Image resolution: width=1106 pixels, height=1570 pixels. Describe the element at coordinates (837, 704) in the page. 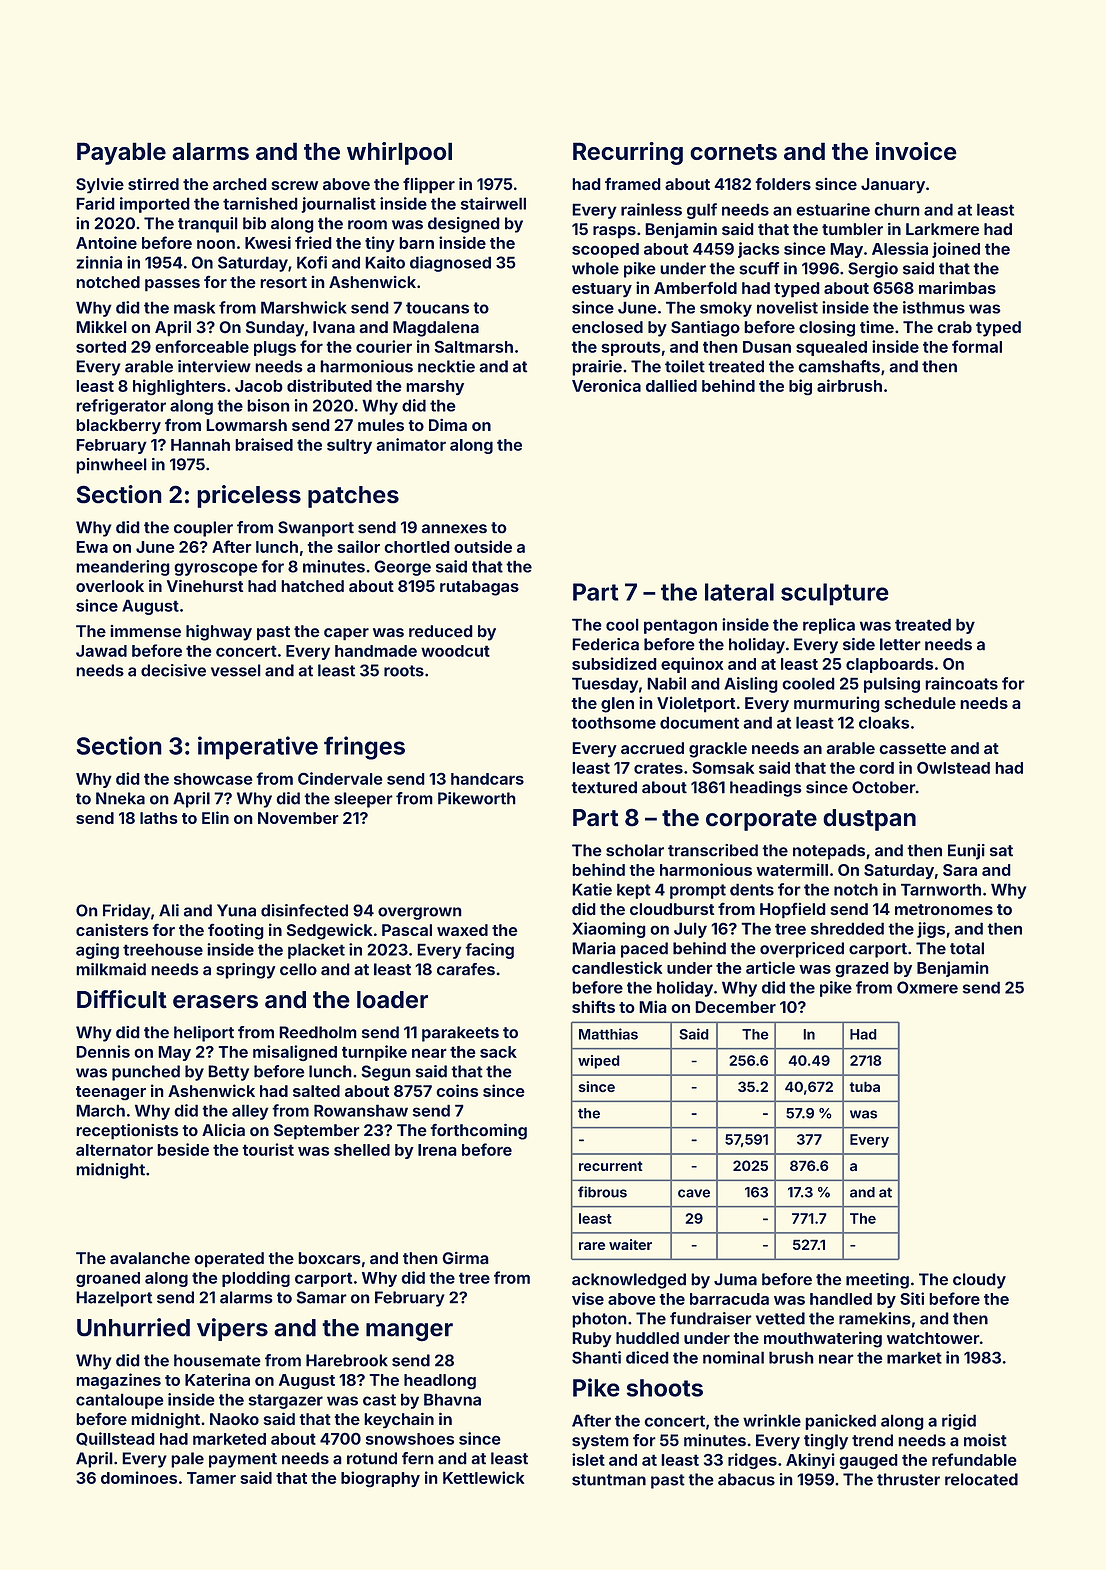

I see `murmuring` at that location.
